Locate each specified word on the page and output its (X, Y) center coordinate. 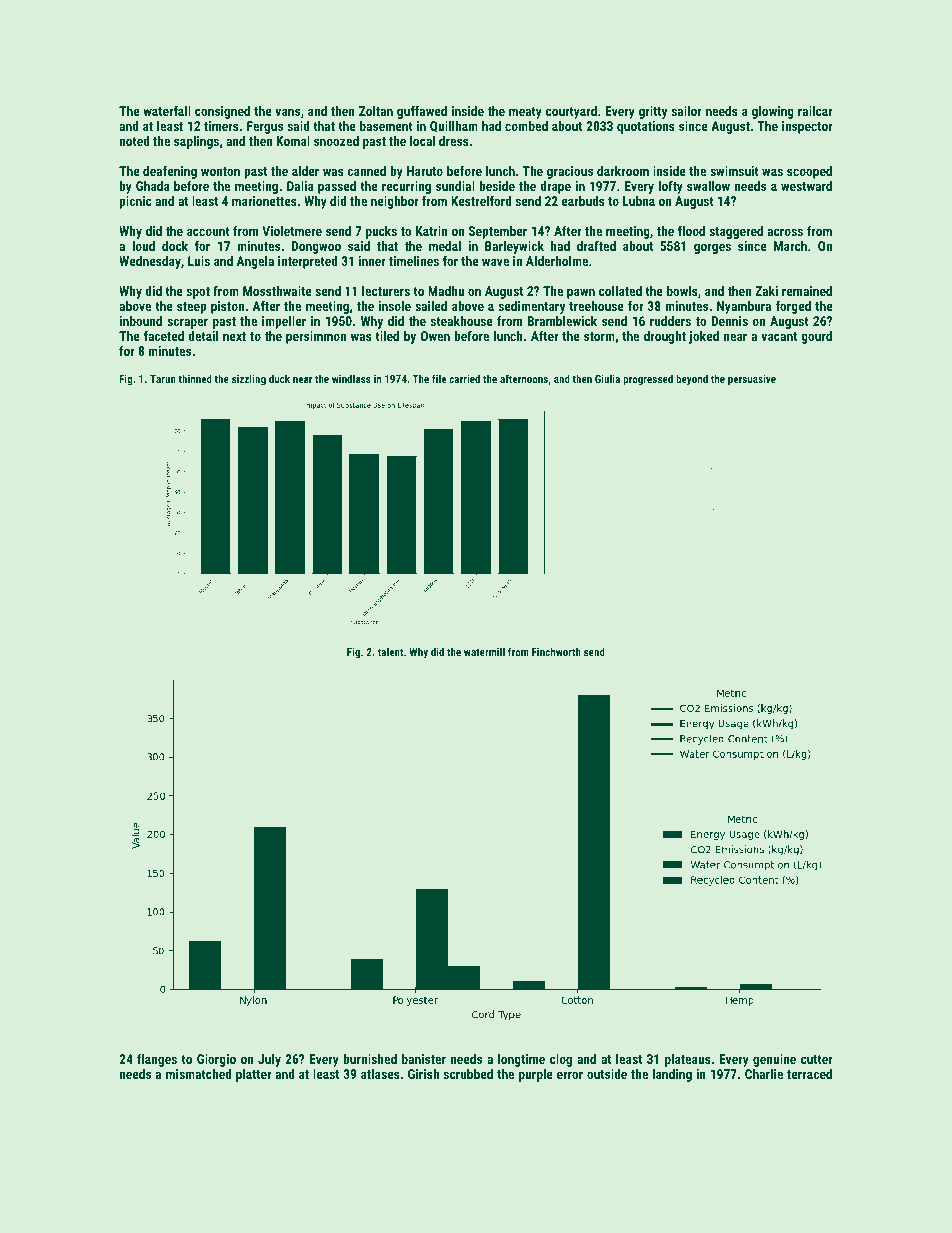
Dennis (730, 321)
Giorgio (216, 1060)
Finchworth (556, 651)
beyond (692, 380)
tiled (387, 336)
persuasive (752, 380)
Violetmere (292, 231)
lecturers (386, 291)
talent (390, 651)
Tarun (163, 379)
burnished (370, 1059)
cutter (817, 1059)
